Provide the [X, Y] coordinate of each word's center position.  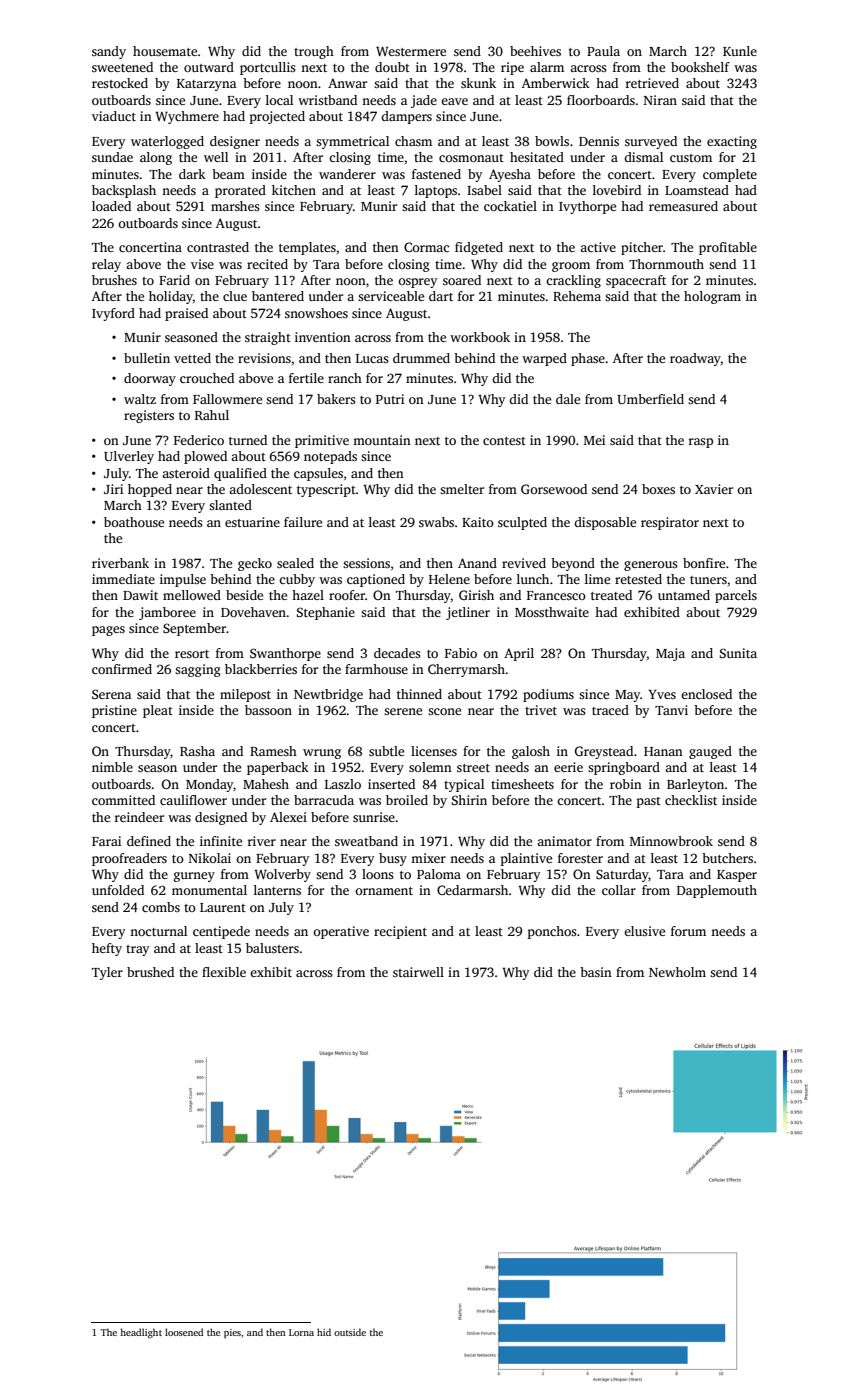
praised [186, 314]
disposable [605, 523]
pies [232, 1333]
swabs [436, 522]
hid [324, 1332]
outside [350, 1332]
